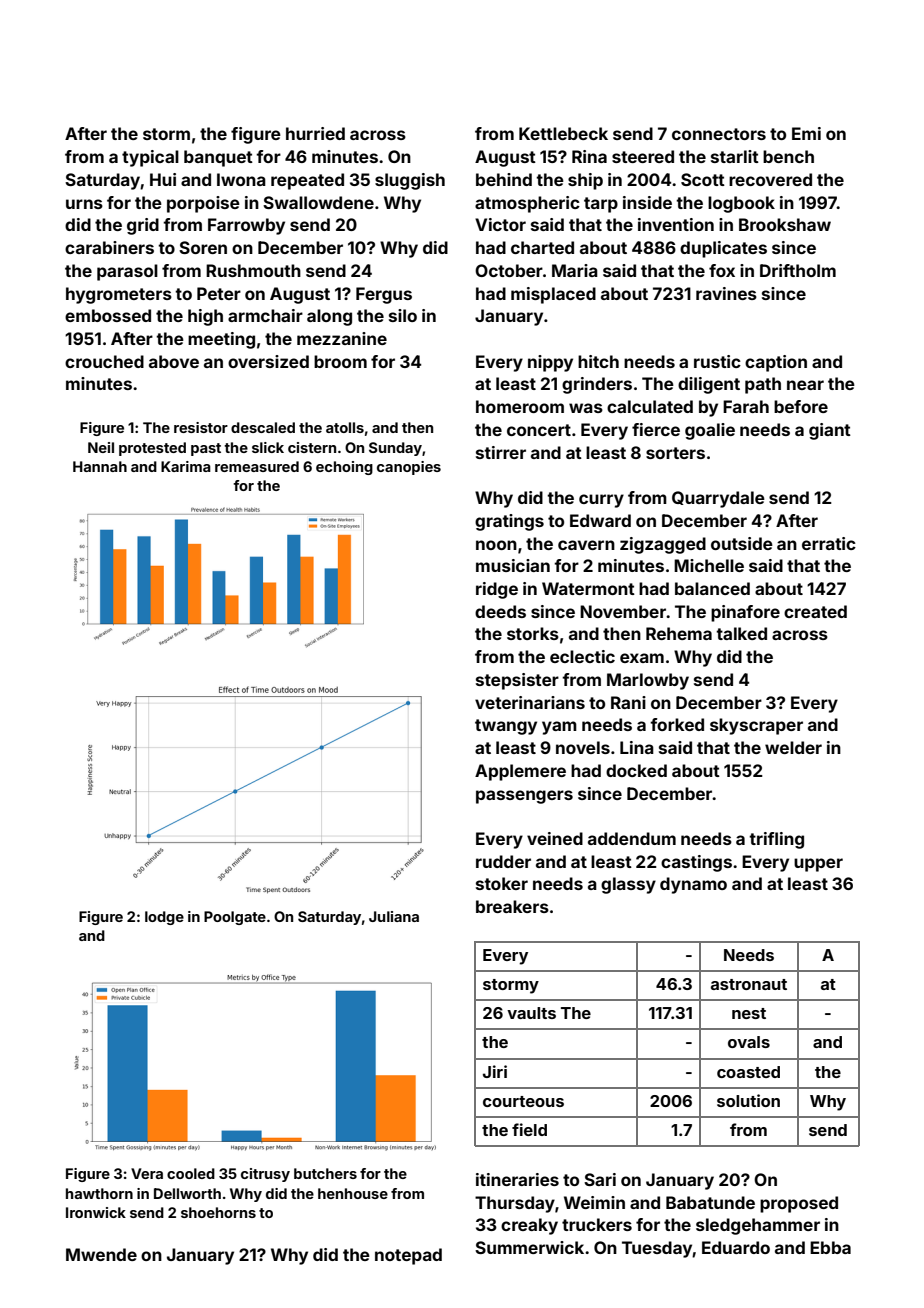 This document has width=924, height=1308. Describe the element at coordinates (709, 565) in the document. I see `Michelle` at that location.
